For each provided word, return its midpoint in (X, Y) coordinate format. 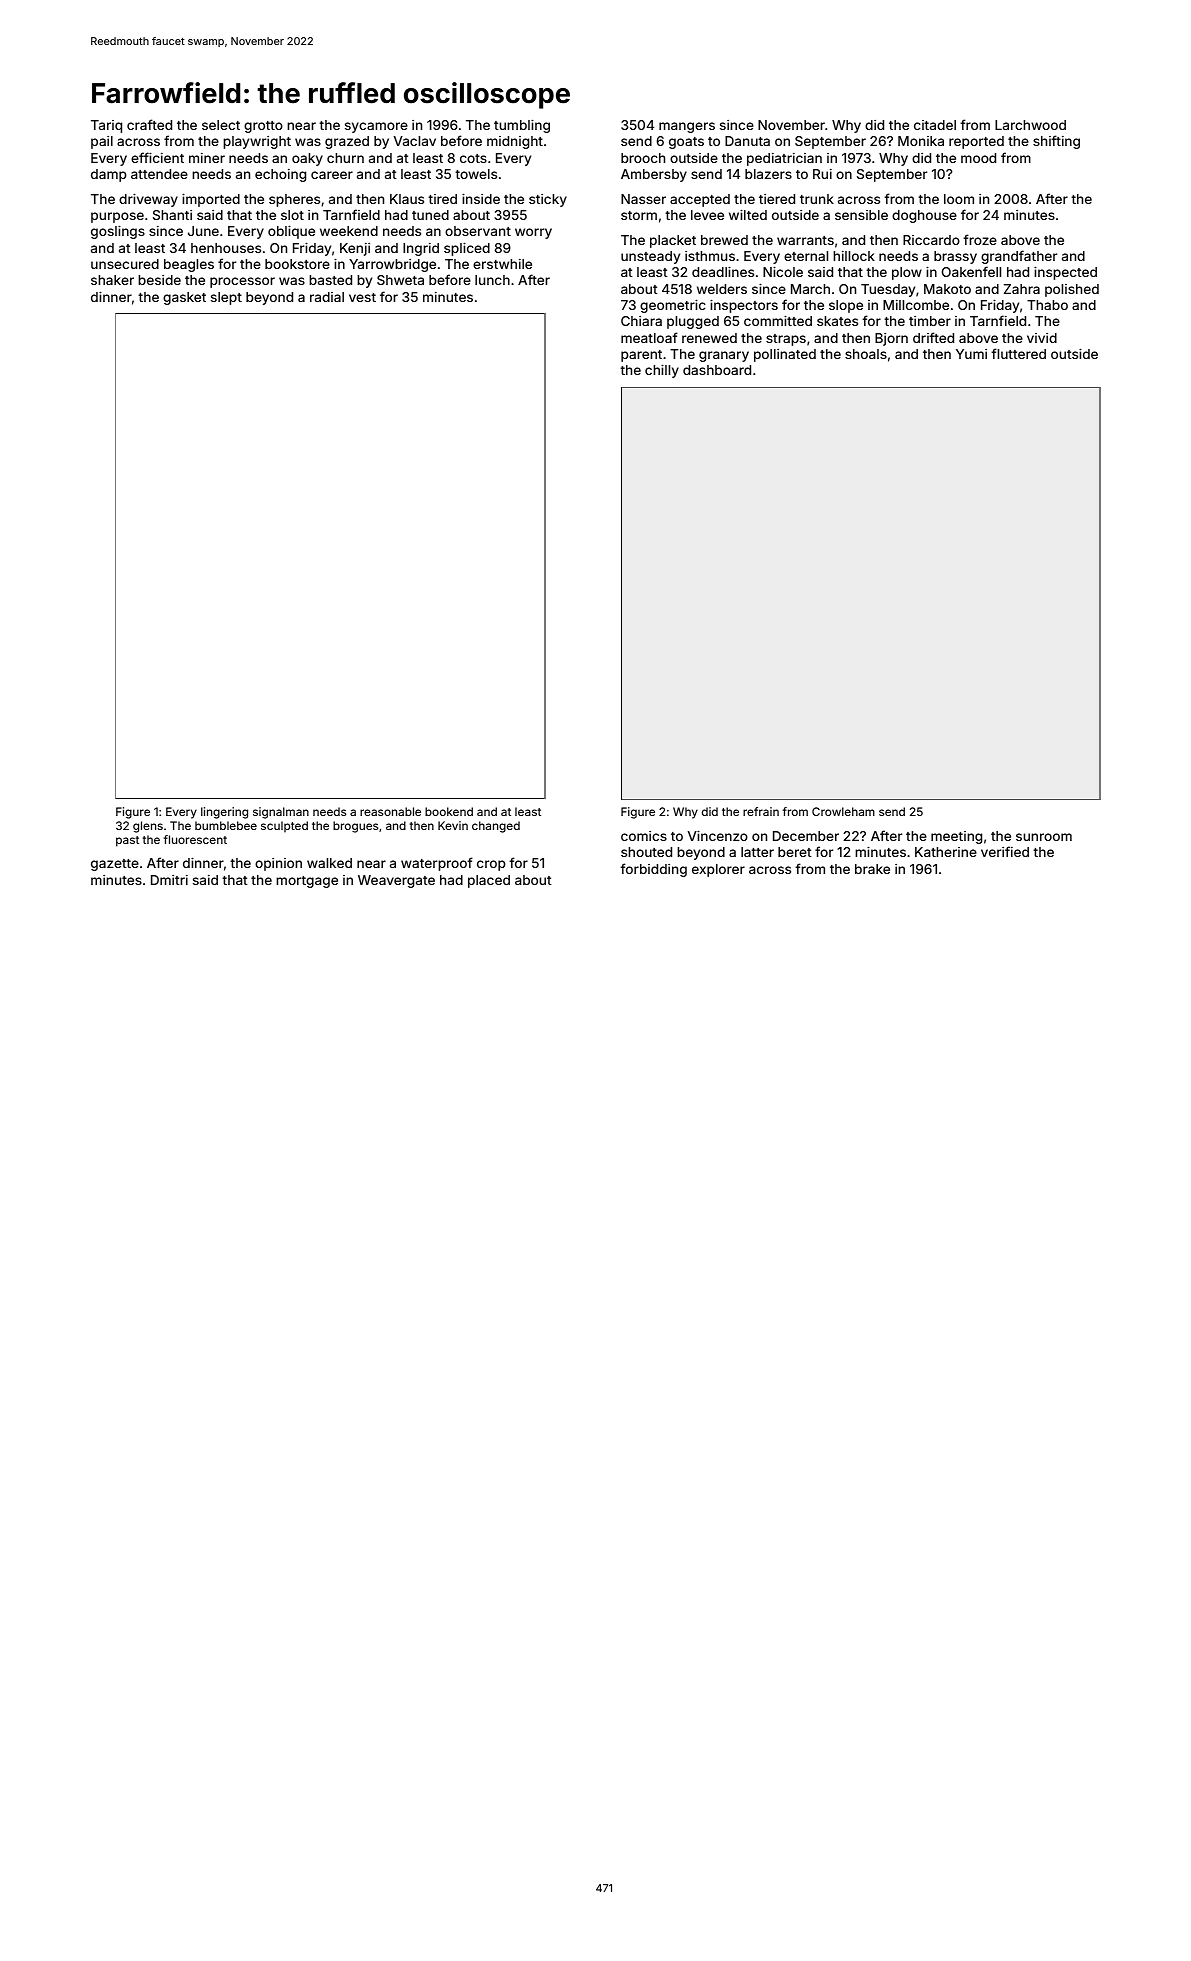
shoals (866, 354)
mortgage (307, 882)
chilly (662, 371)
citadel (935, 125)
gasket (184, 298)
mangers (687, 127)
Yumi (971, 354)
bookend (449, 811)
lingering (224, 813)
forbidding (653, 870)
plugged (693, 322)
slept (226, 298)
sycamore (376, 127)
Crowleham (843, 811)
